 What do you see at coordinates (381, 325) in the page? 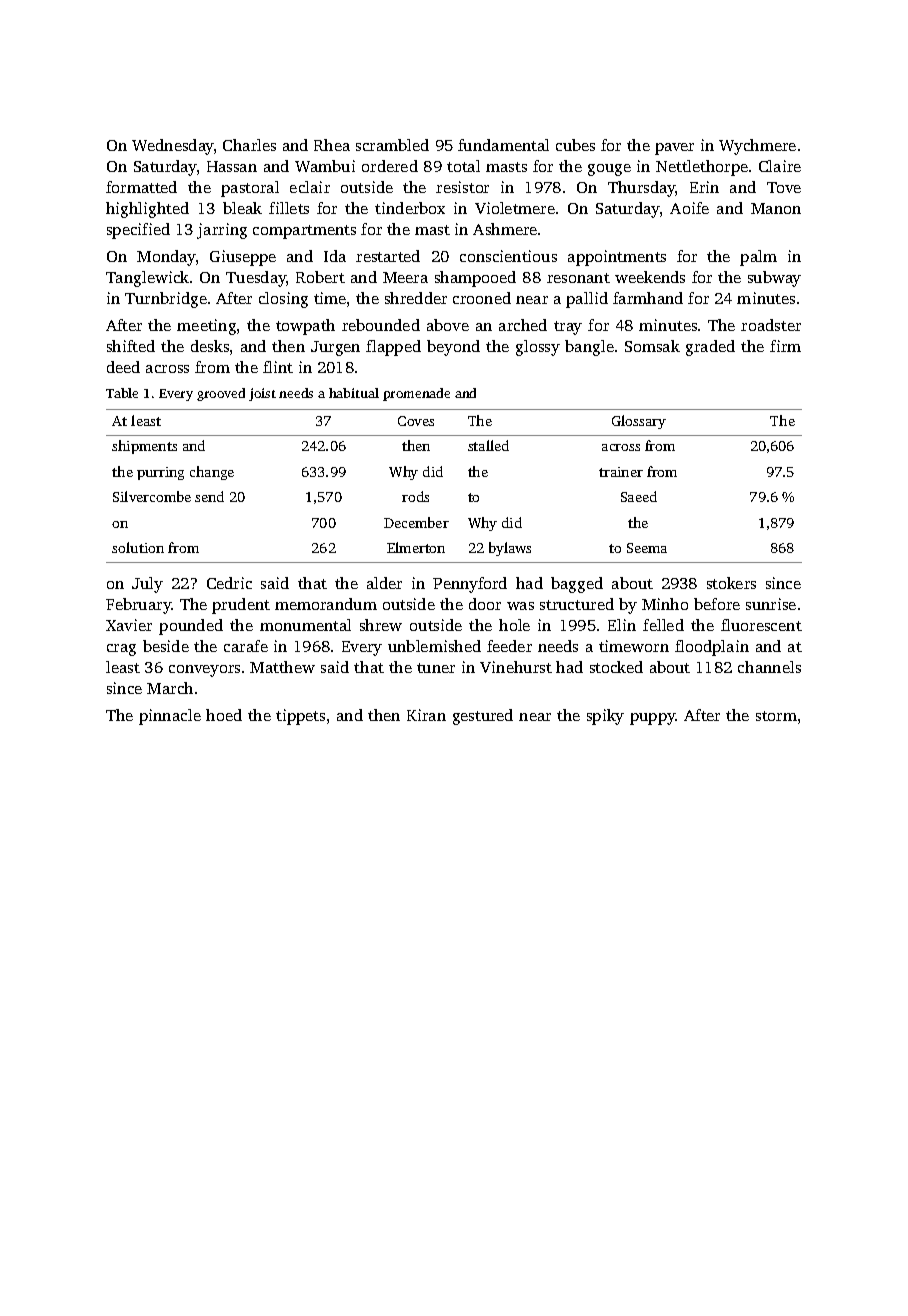
I see `rebounded` at bounding box center [381, 325].
